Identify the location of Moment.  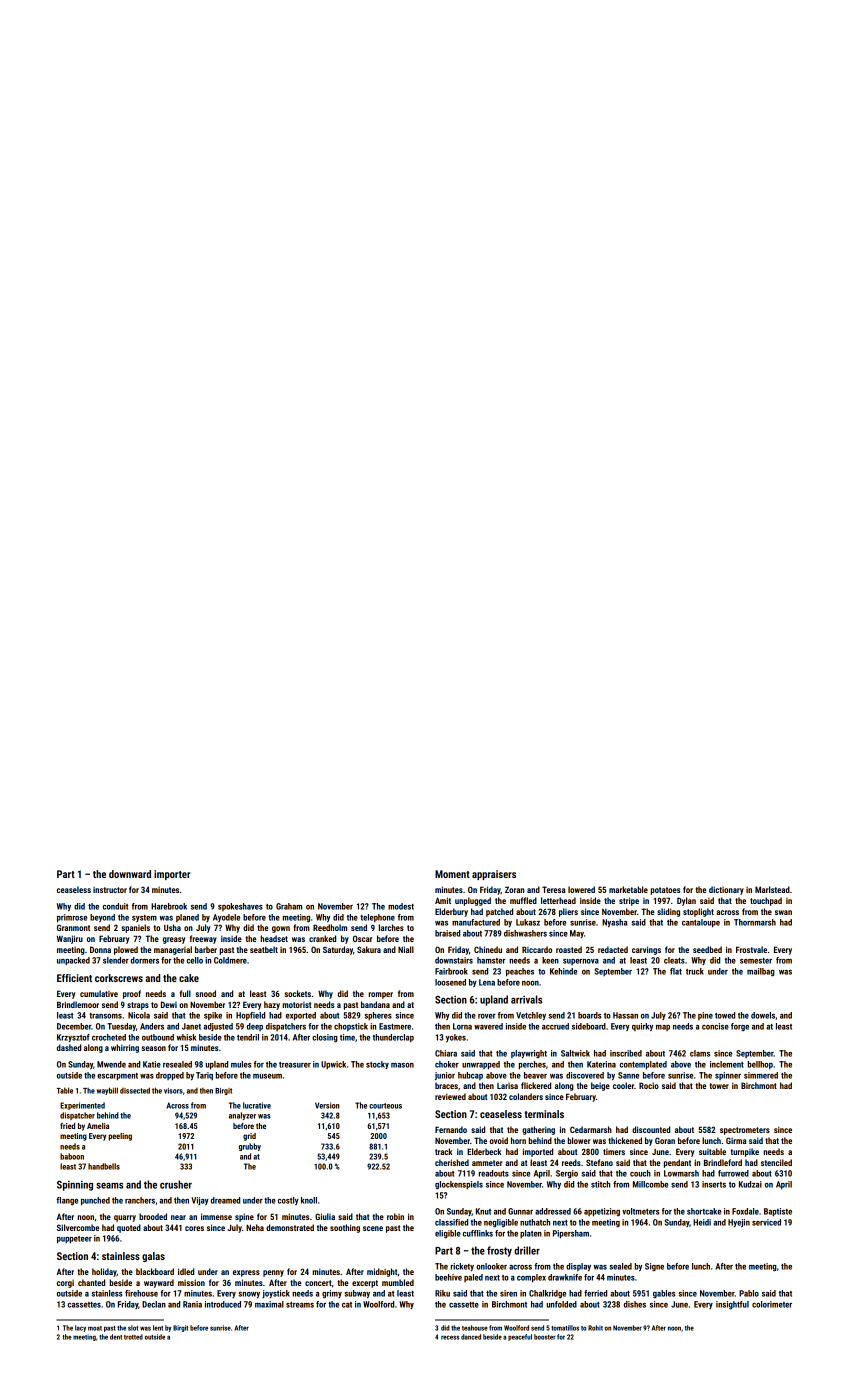
(452, 874).
